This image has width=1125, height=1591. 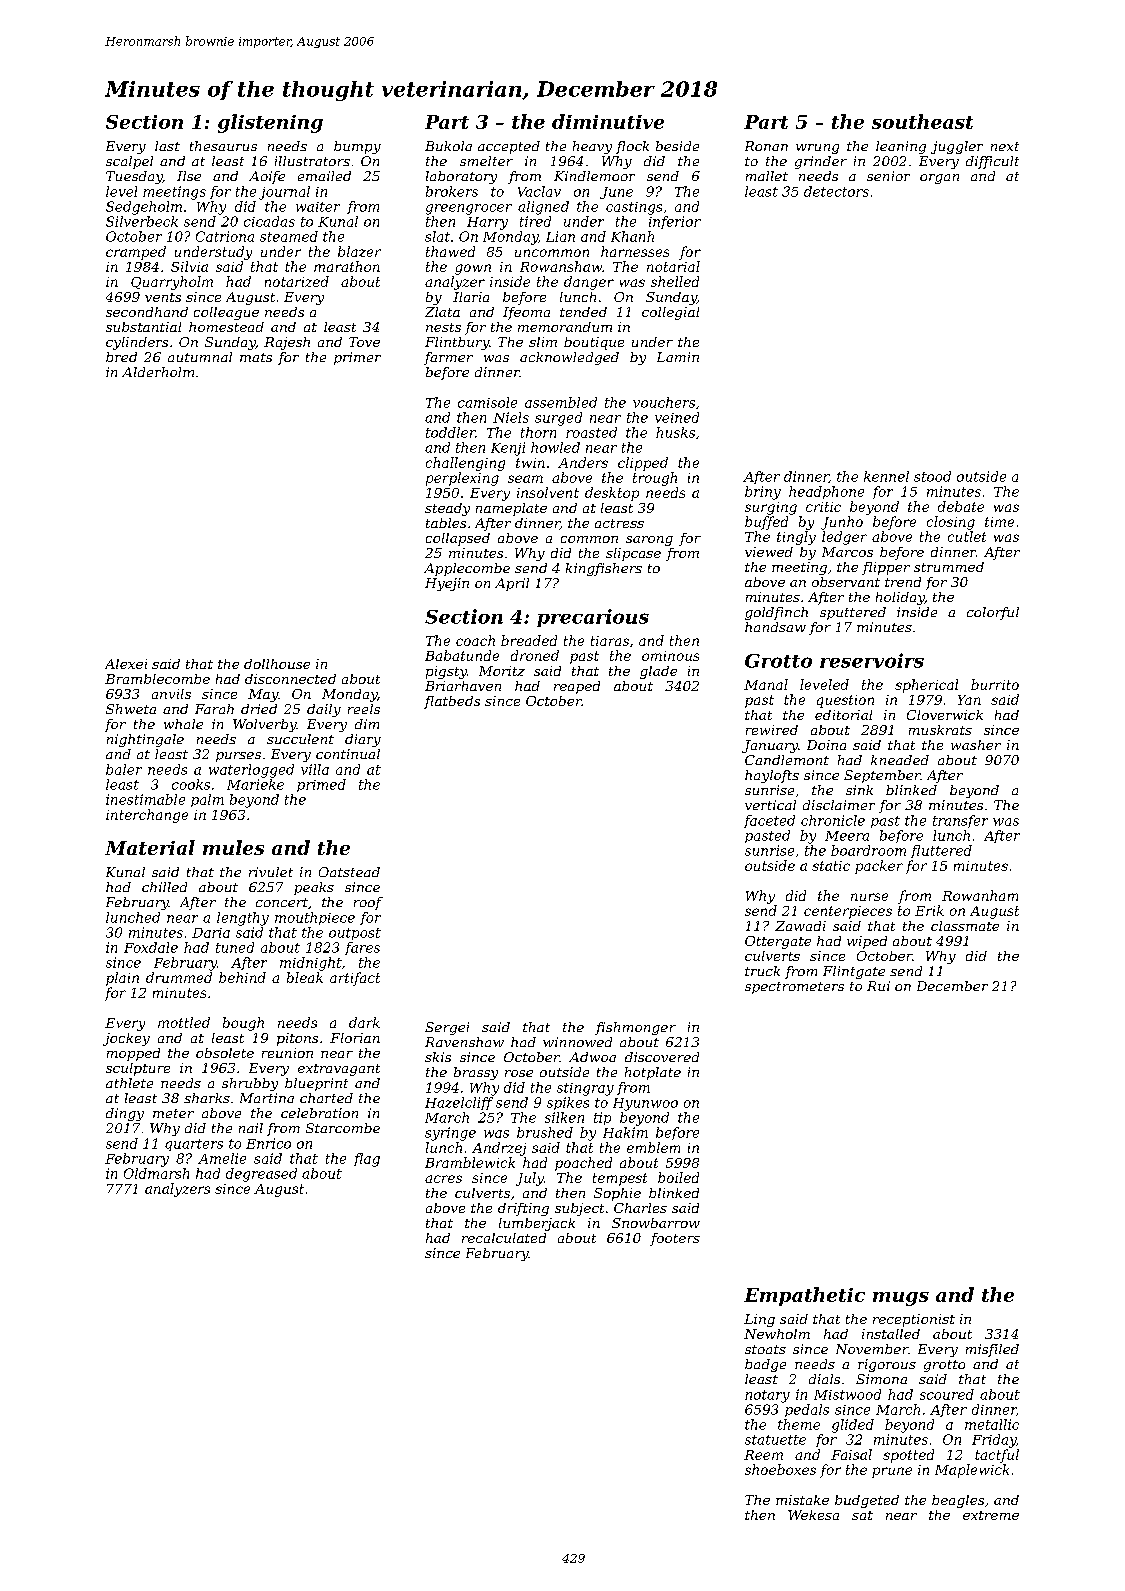 What do you see at coordinates (965, 926) in the image?
I see `classmate` at bounding box center [965, 926].
